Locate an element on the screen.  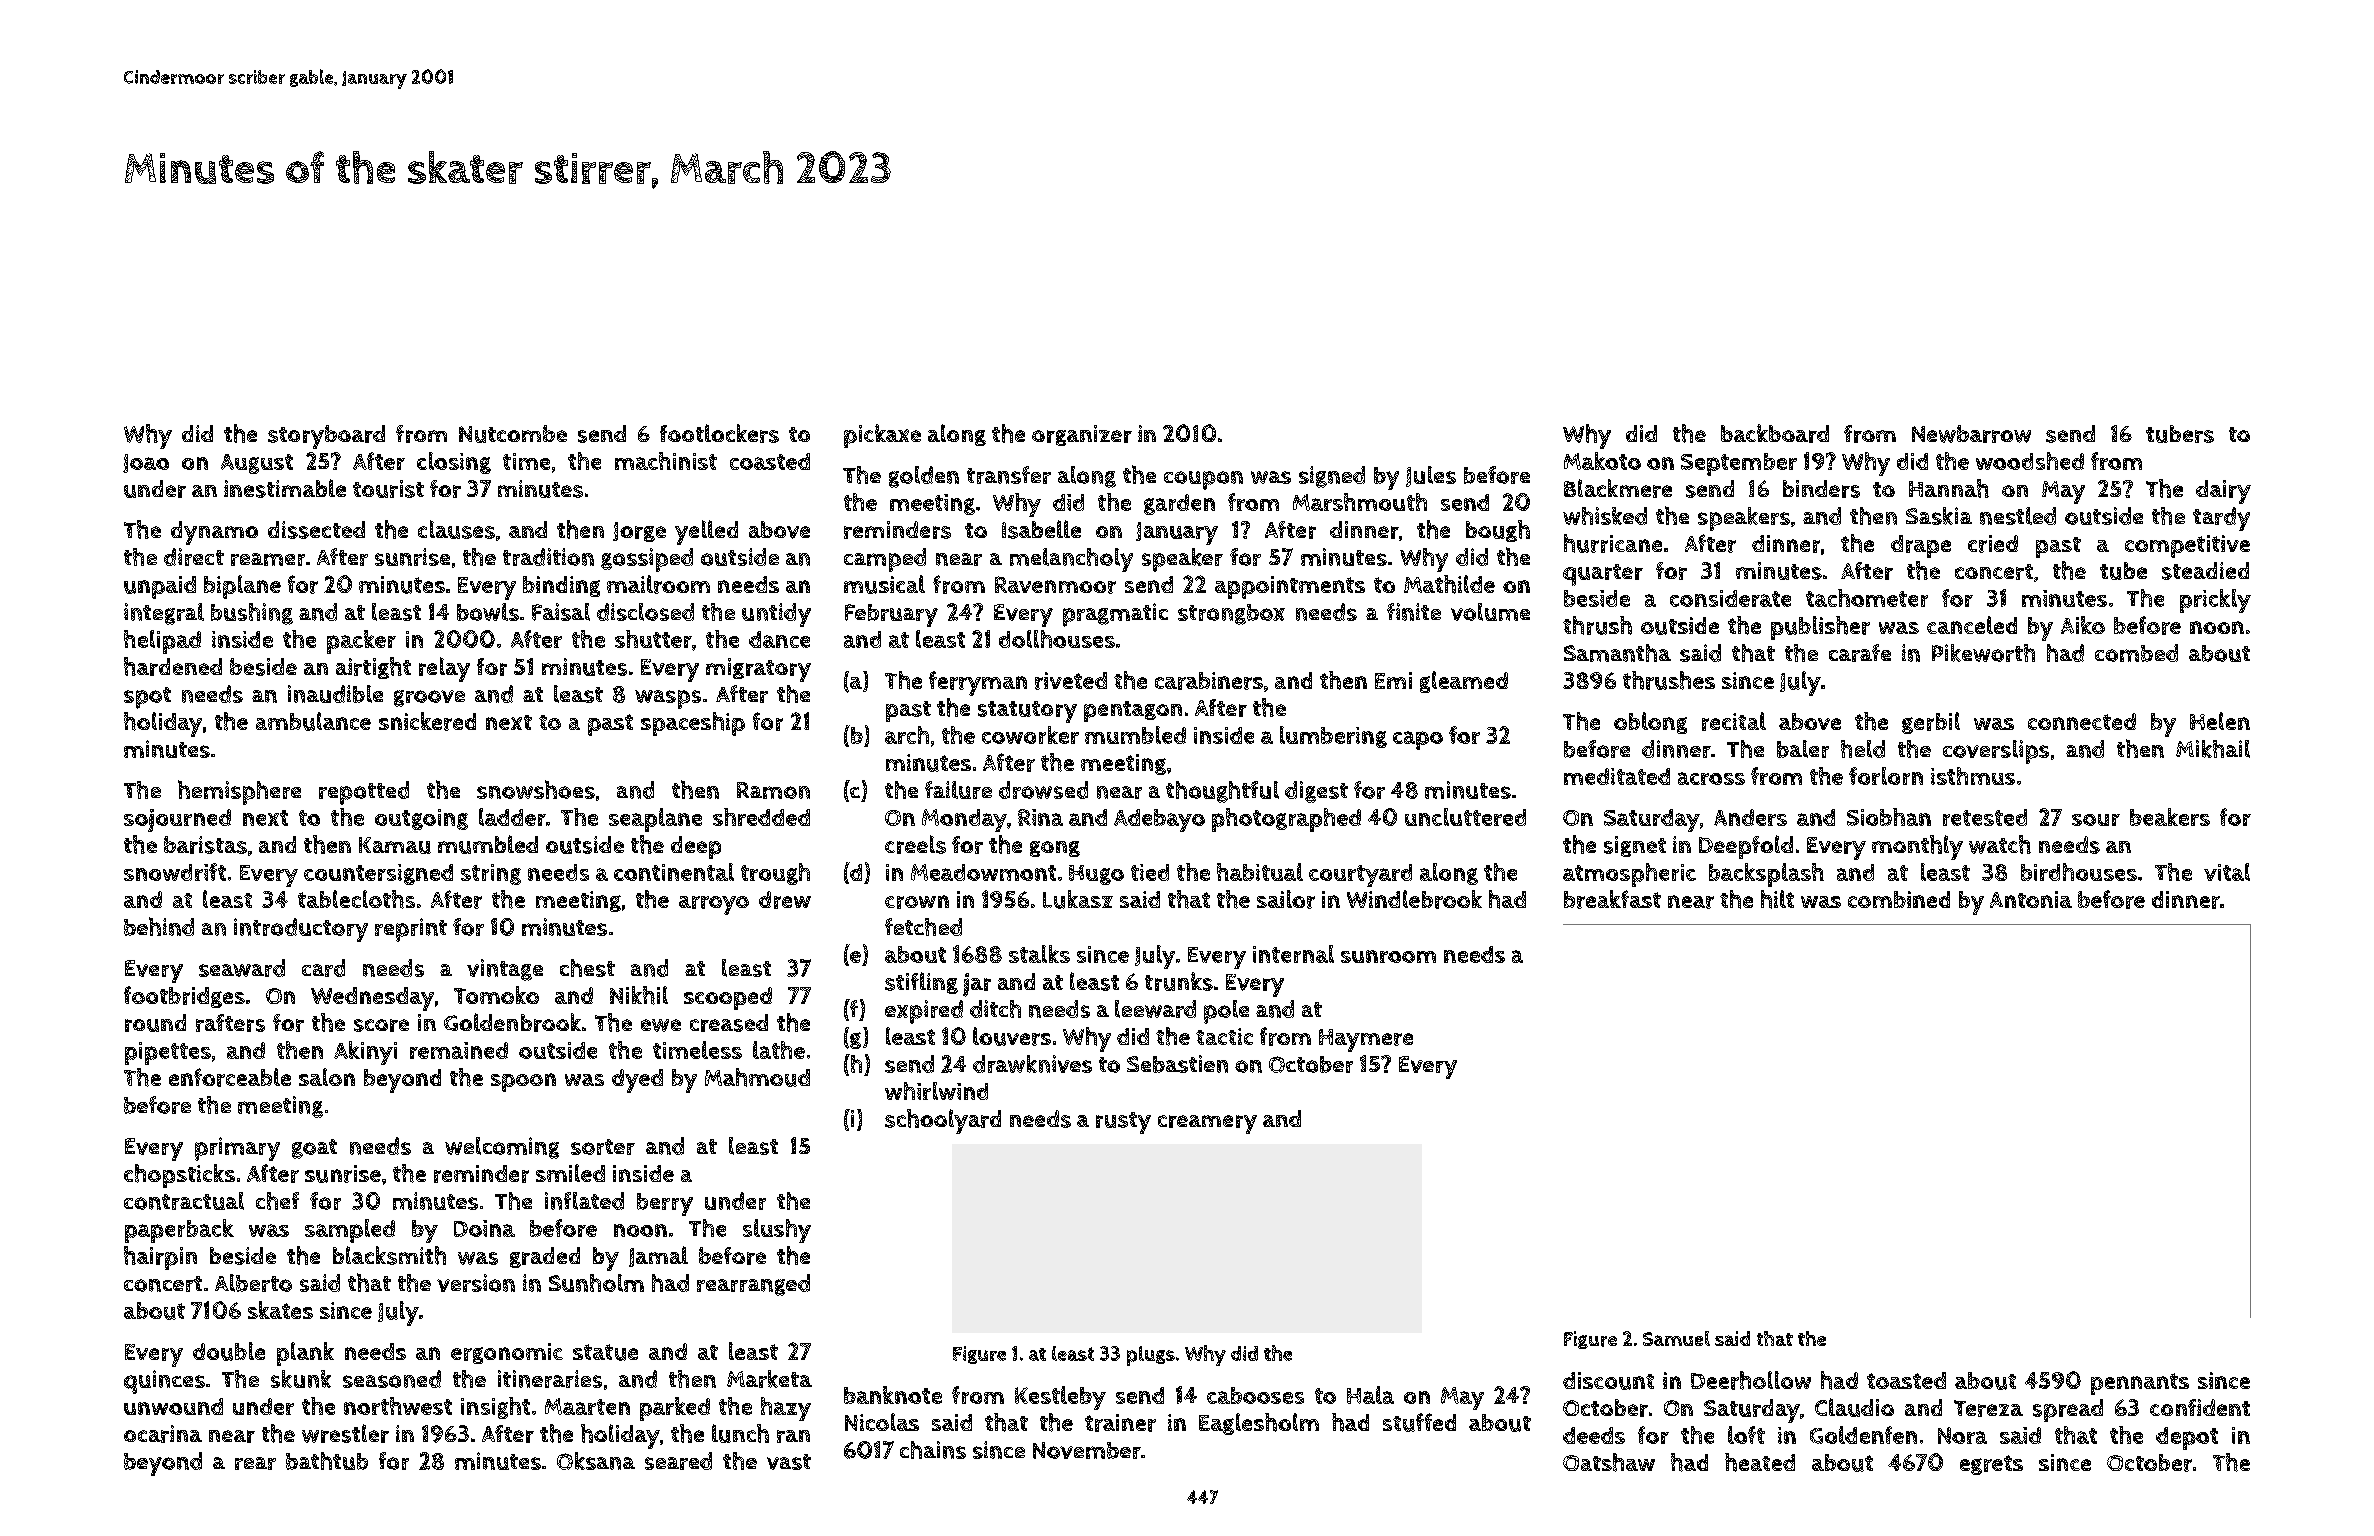
slushy is located at coordinates (777, 1231).
